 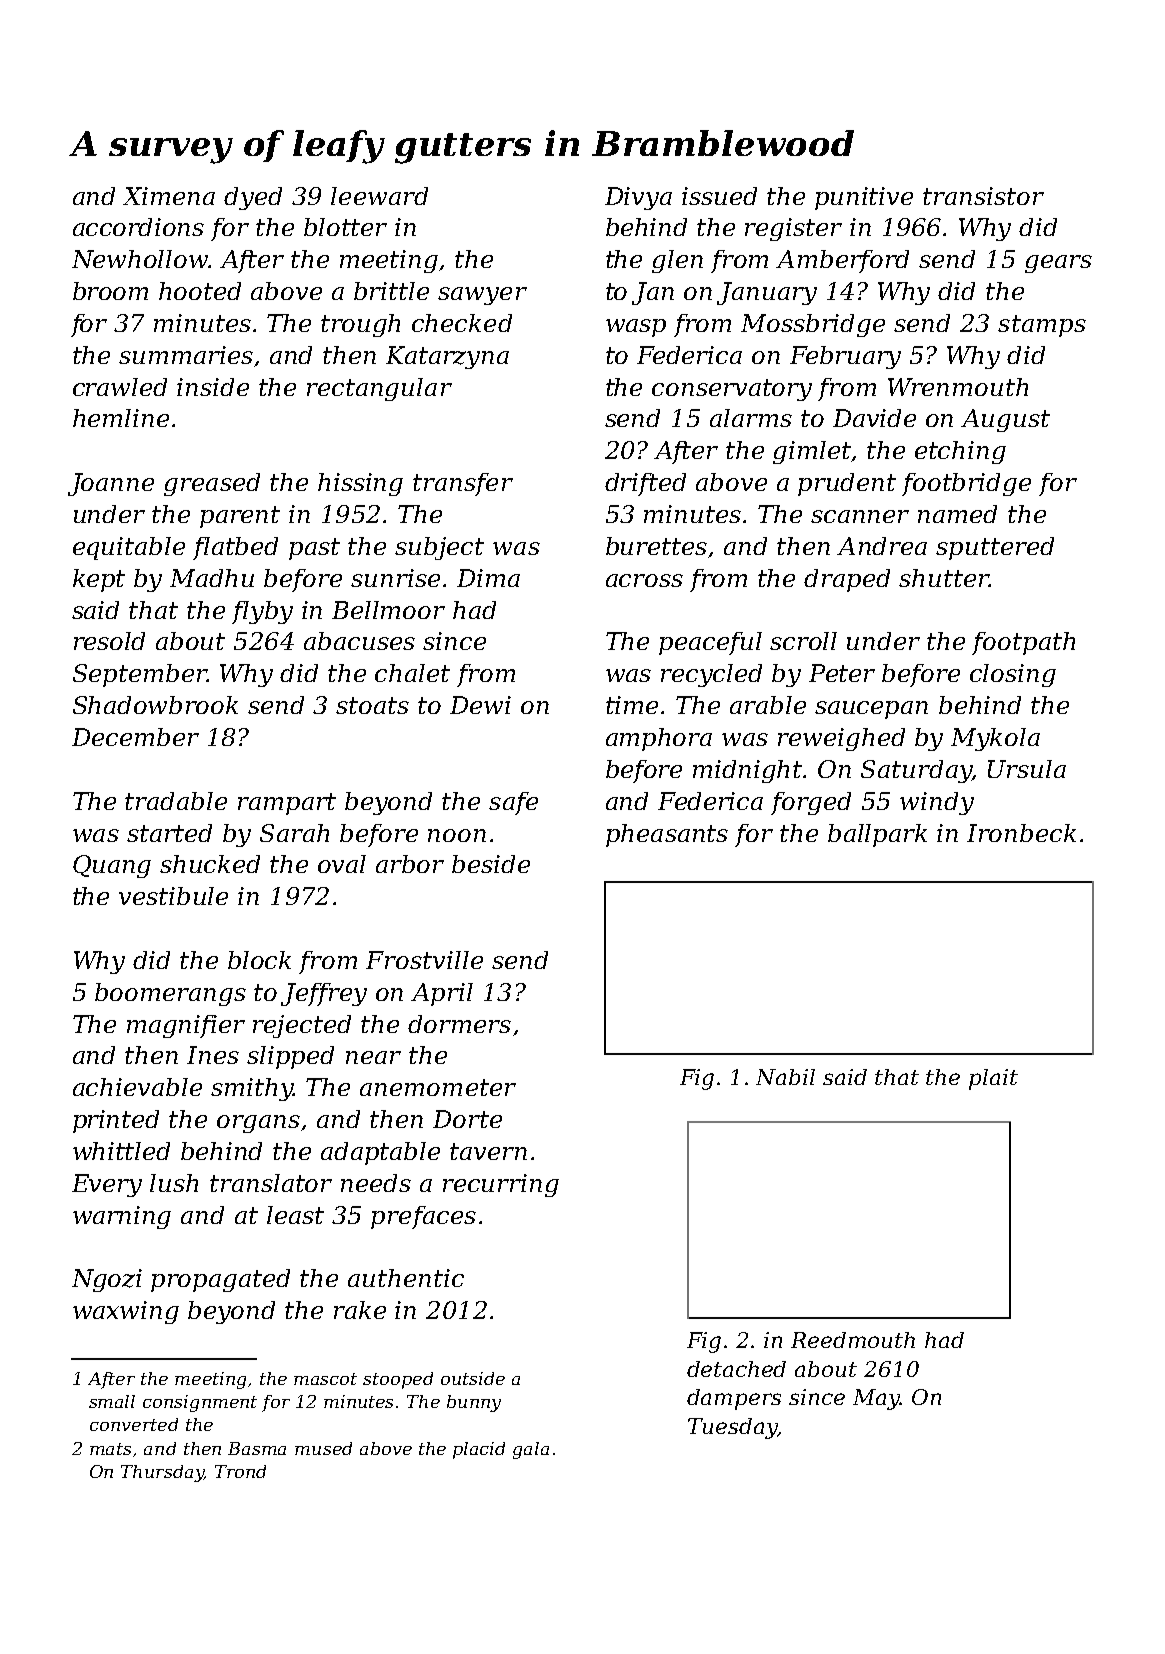 What do you see at coordinates (253, 198) in the image?
I see `dyed` at bounding box center [253, 198].
